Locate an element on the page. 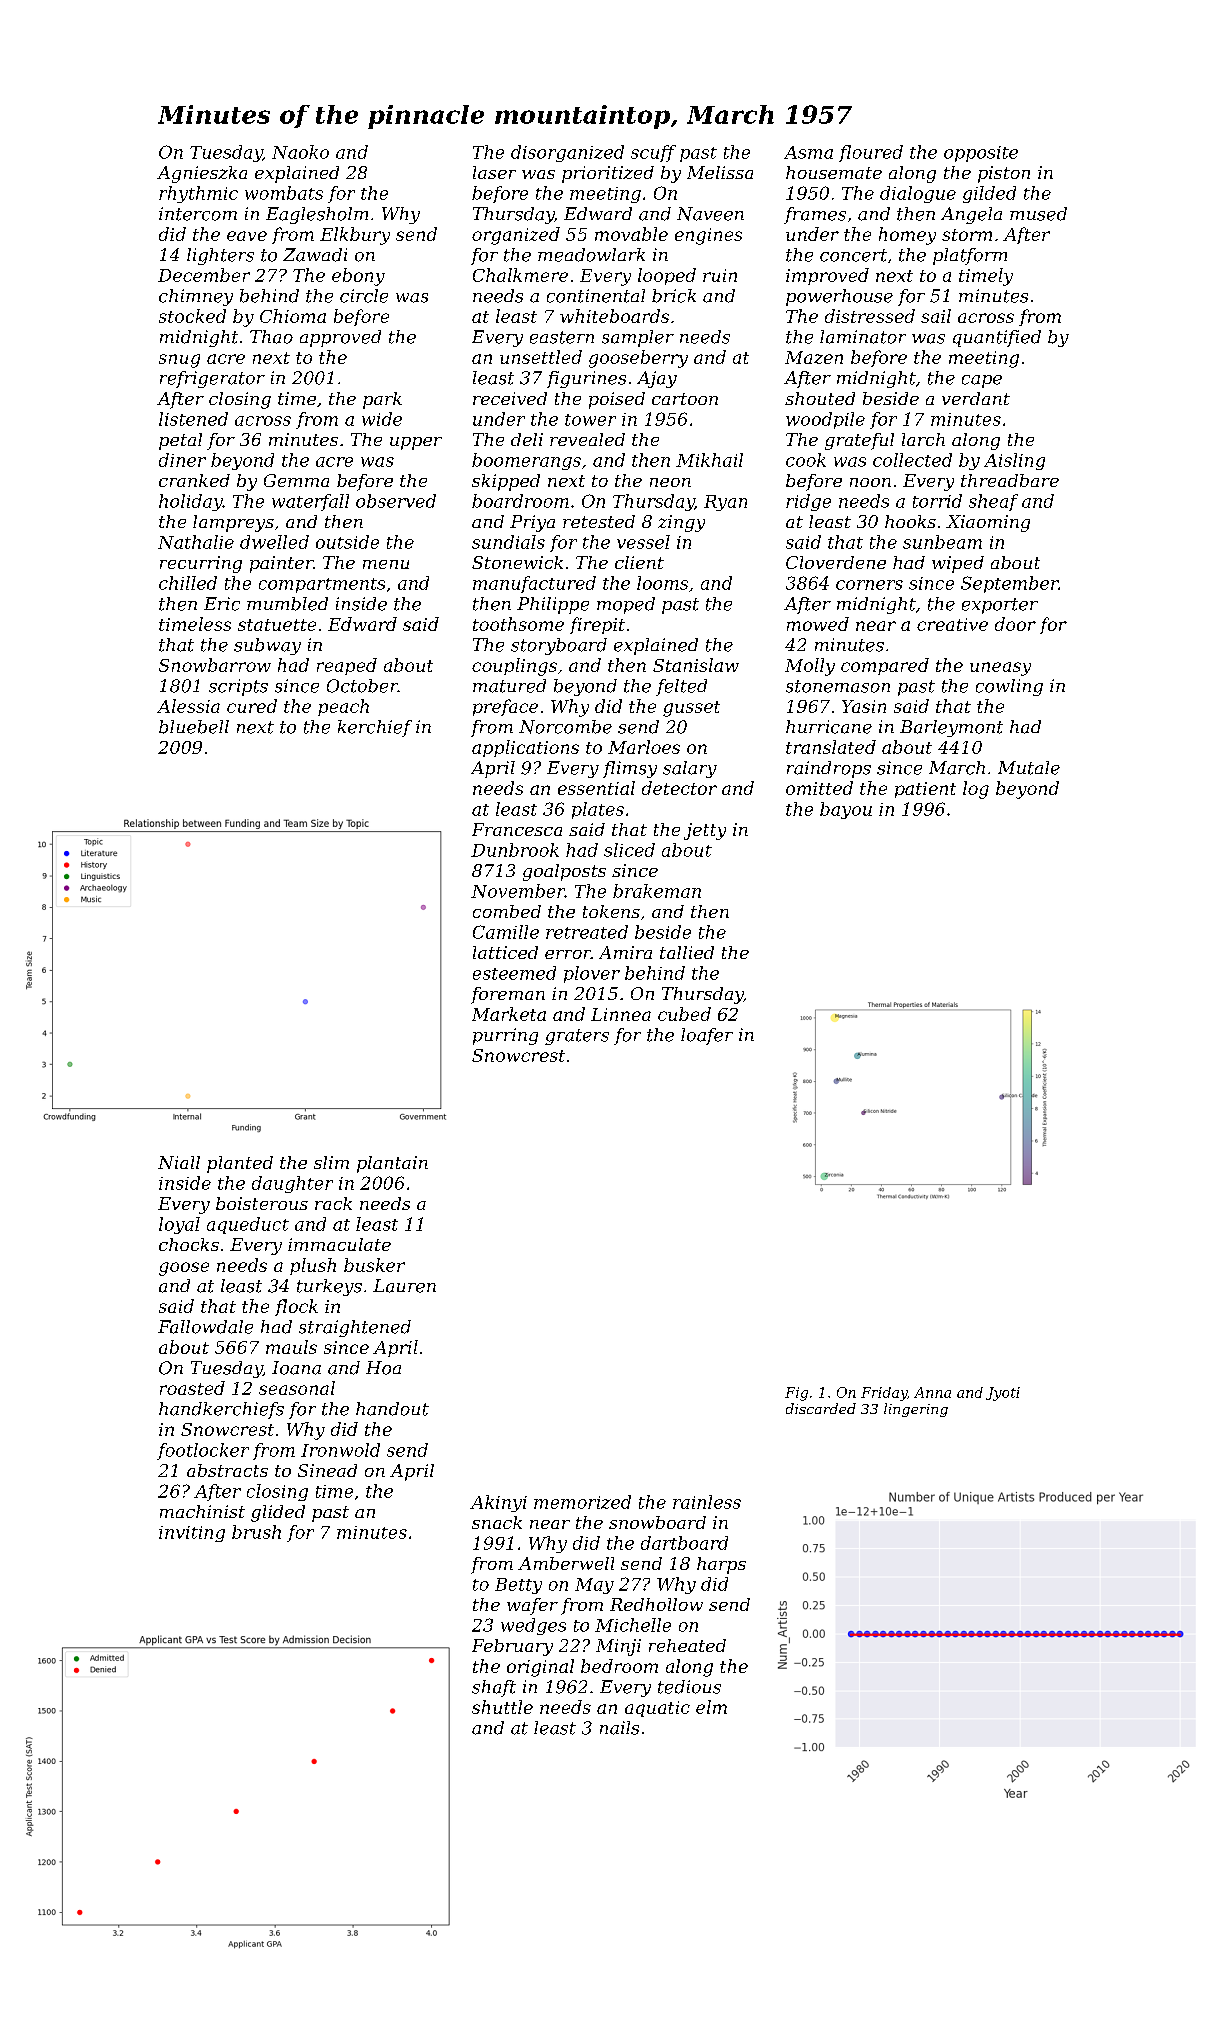 The height and width of the document is (2021, 1227). Mutale is located at coordinates (1029, 768).
